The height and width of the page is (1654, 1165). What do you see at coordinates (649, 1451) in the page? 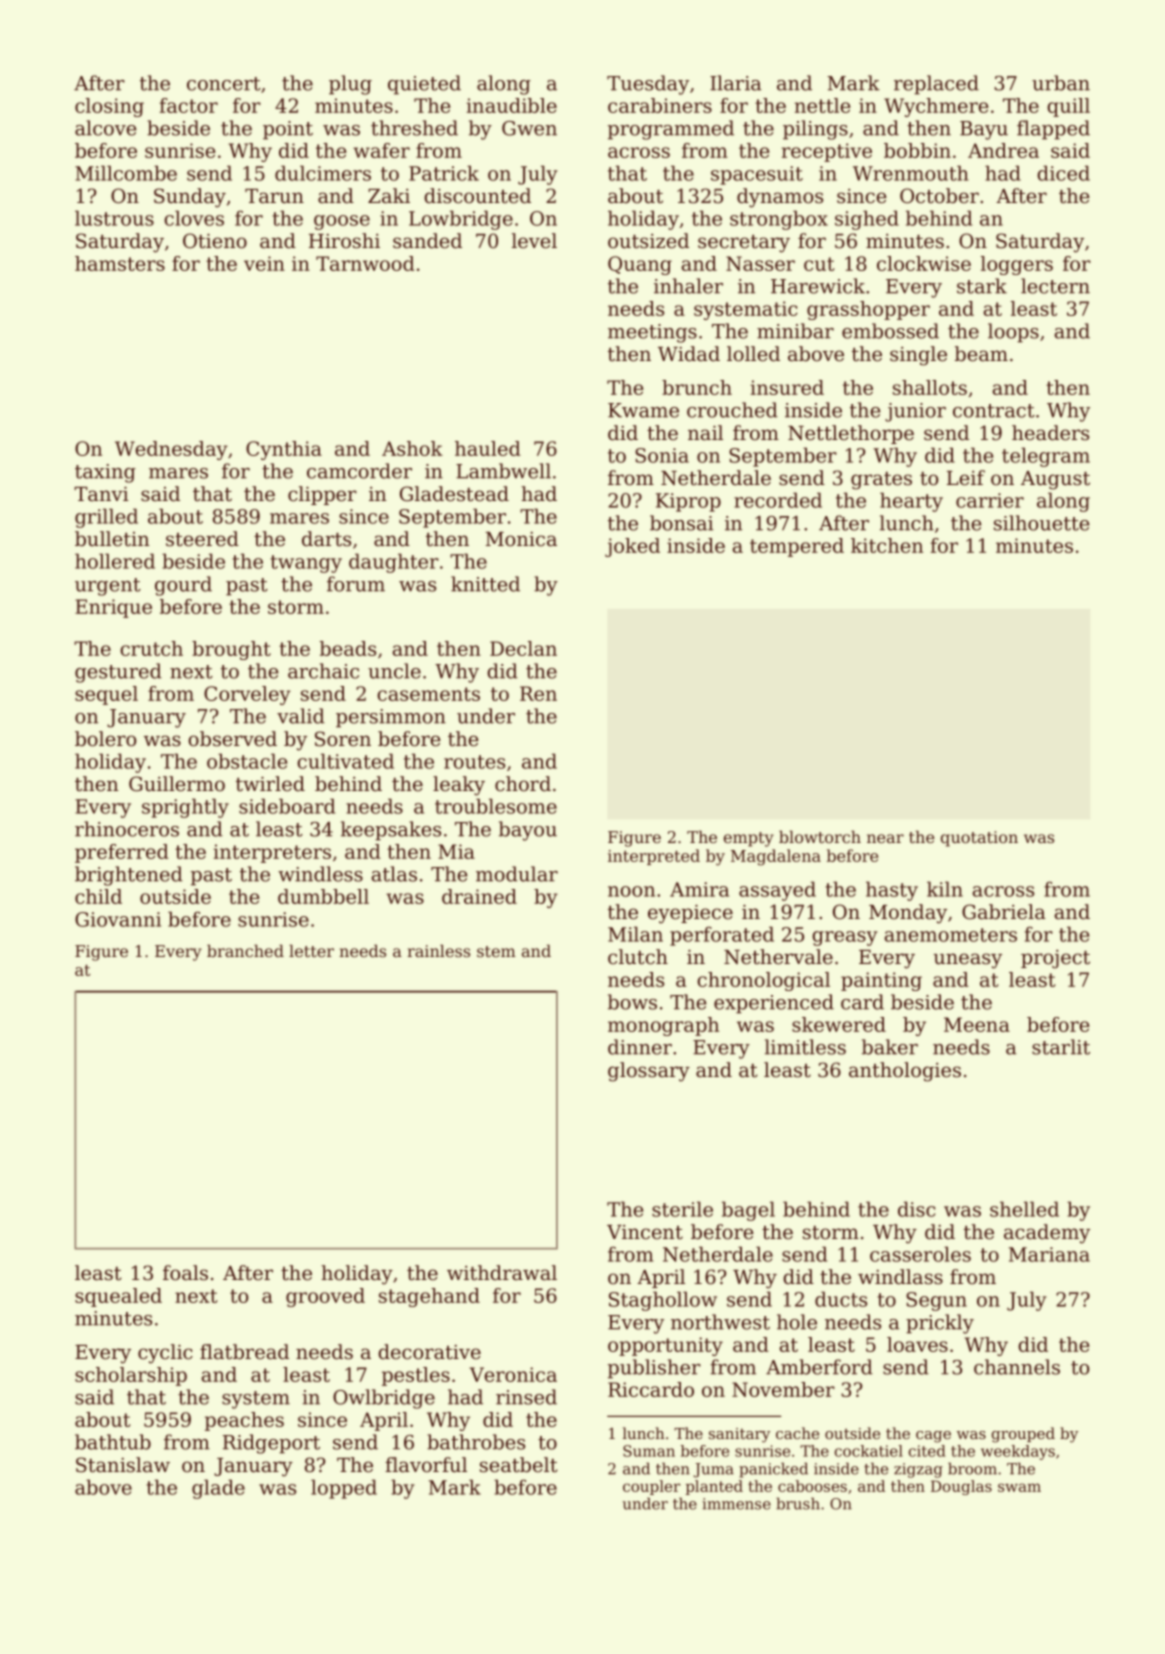
I see `Suman` at bounding box center [649, 1451].
